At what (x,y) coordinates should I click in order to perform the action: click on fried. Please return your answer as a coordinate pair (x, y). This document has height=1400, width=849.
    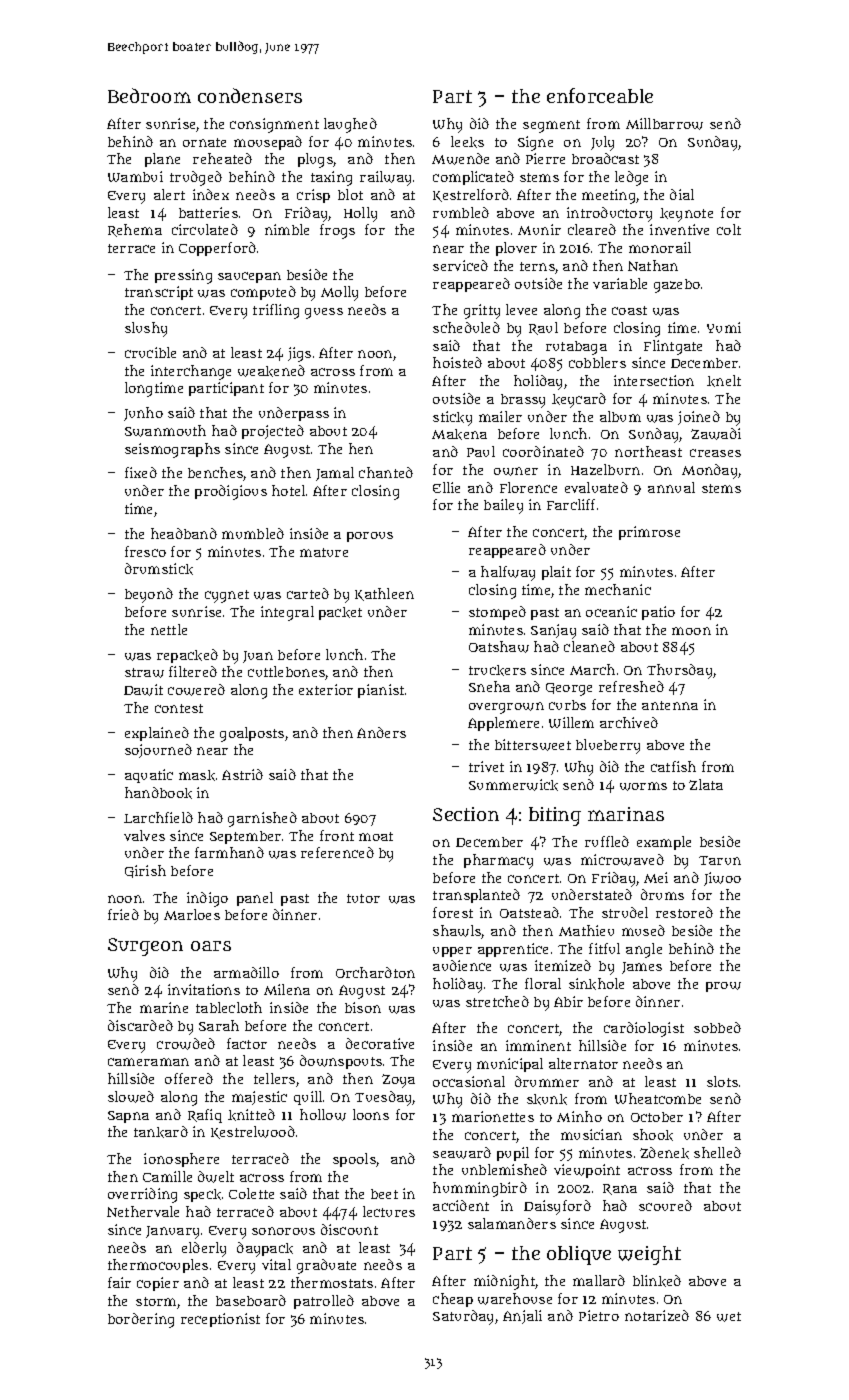
    Looking at the image, I should click on (123, 914).
